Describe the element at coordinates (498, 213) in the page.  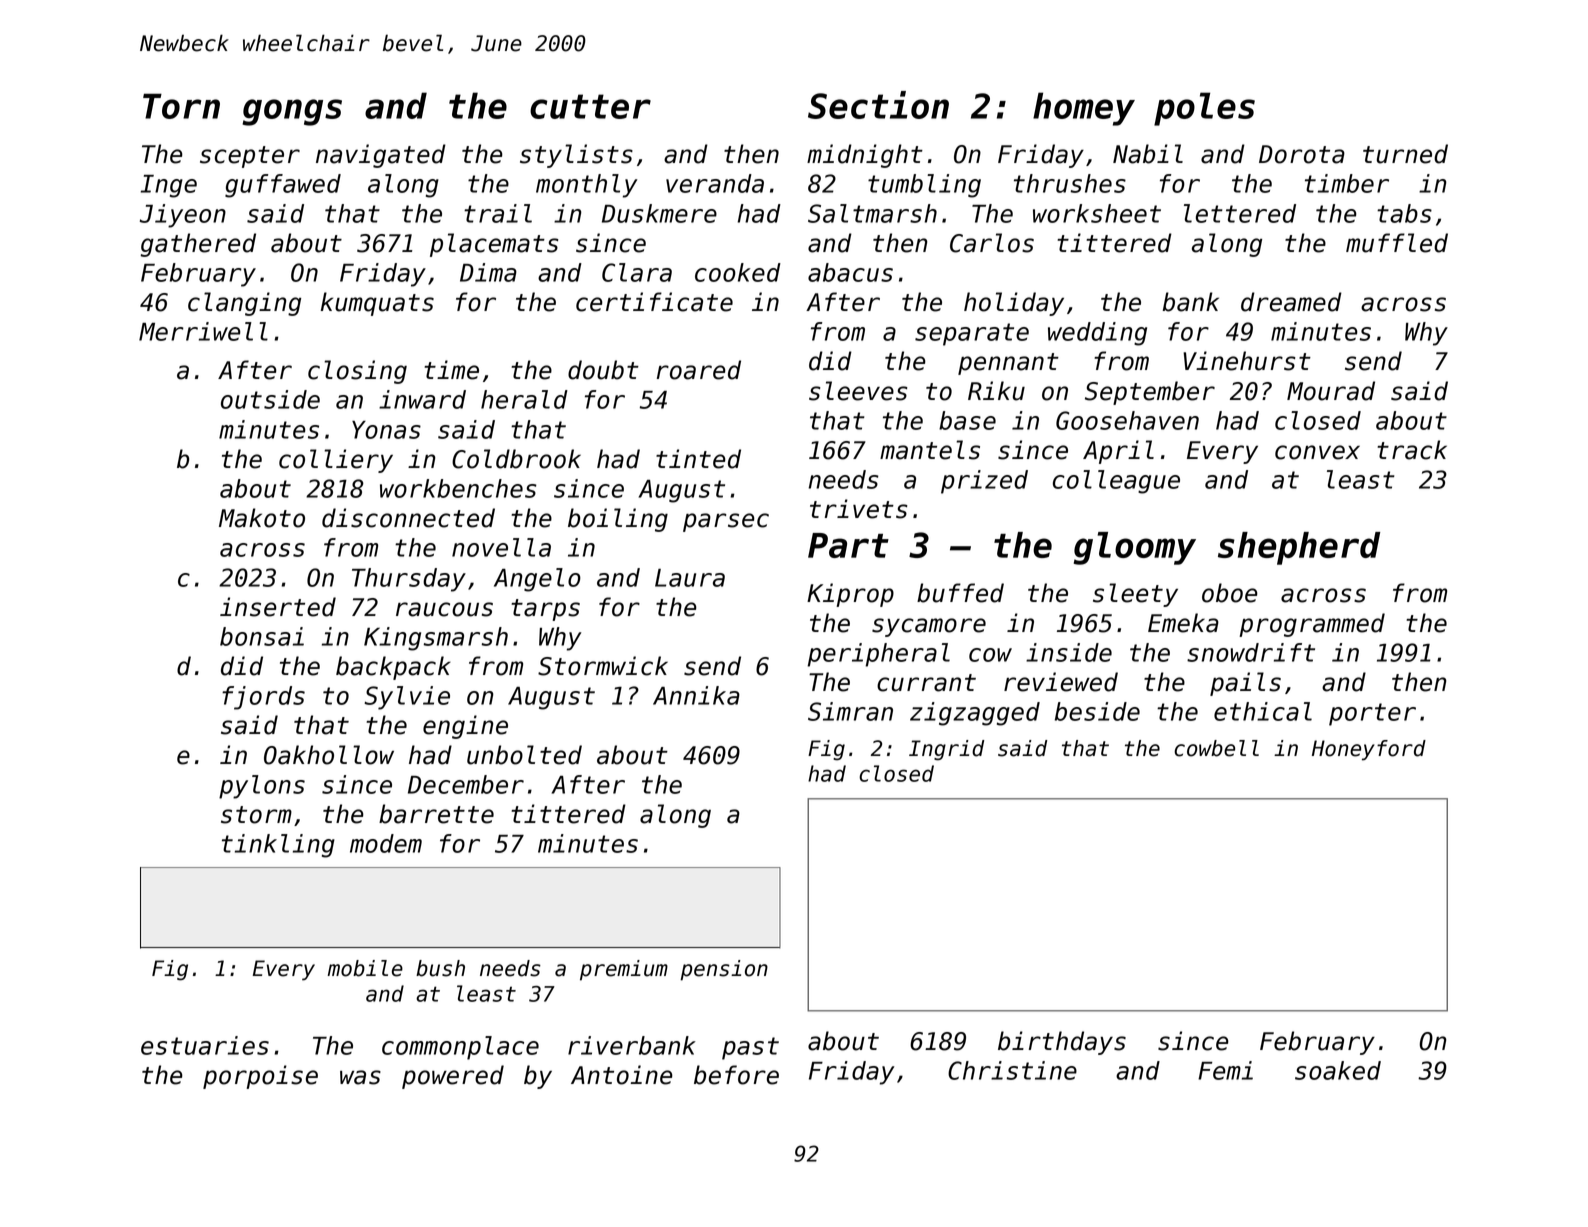
I see `trail` at that location.
